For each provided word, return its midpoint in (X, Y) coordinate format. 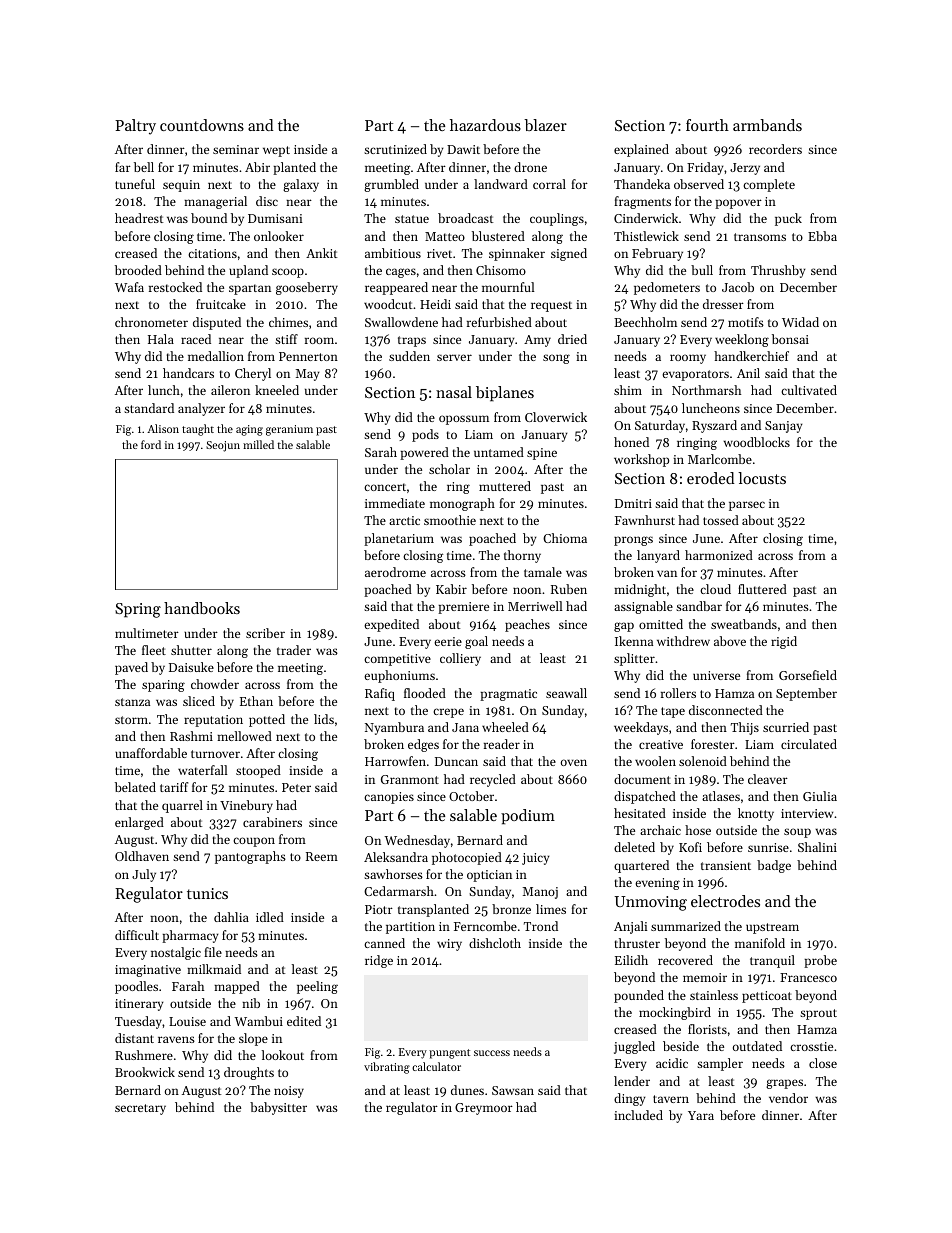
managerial (215, 202)
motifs (746, 322)
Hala (161, 339)
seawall (566, 693)
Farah (188, 986)
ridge (379, 961)
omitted (661, 624)
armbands (767, 125)
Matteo (445, 236)
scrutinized (395, 149)
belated (135, 787)
